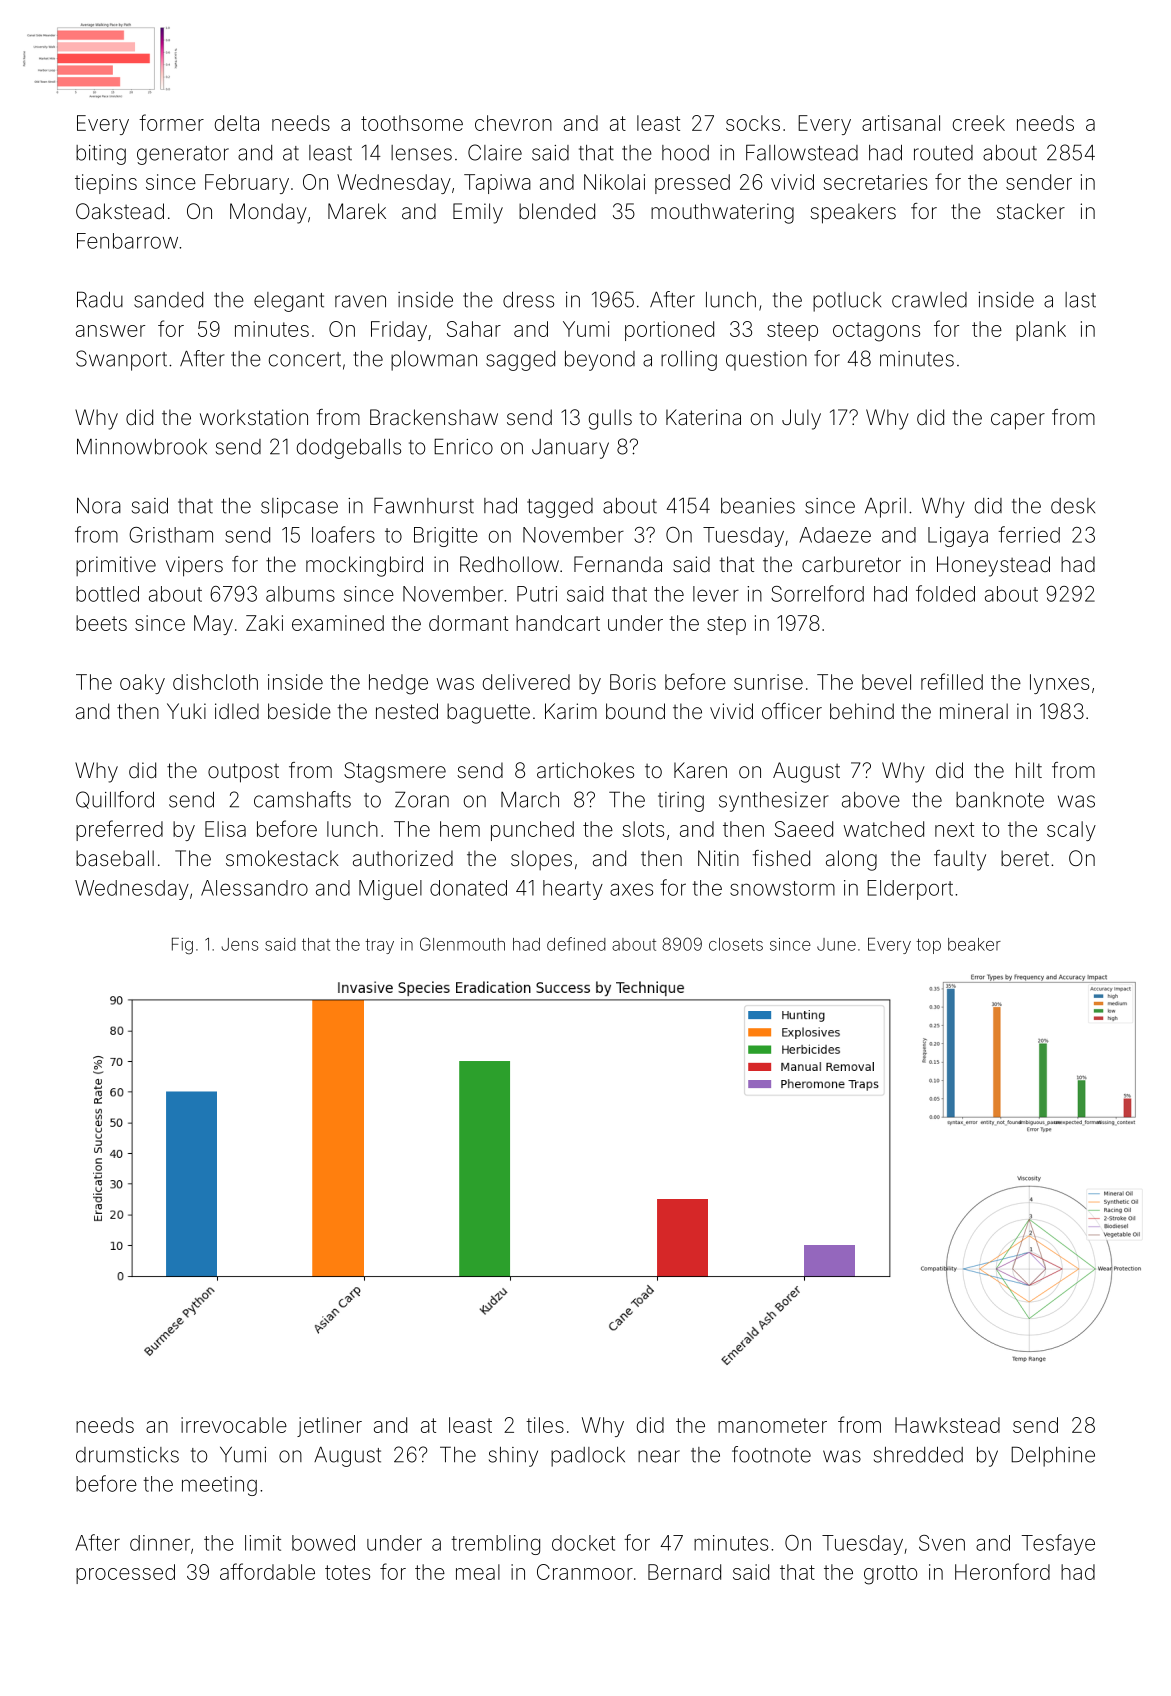 The height and width of the page is (1696, 1171). What do you see at coordinates (513, 123) in the page?
I see `chevron` at bounding box center [513, 123].
